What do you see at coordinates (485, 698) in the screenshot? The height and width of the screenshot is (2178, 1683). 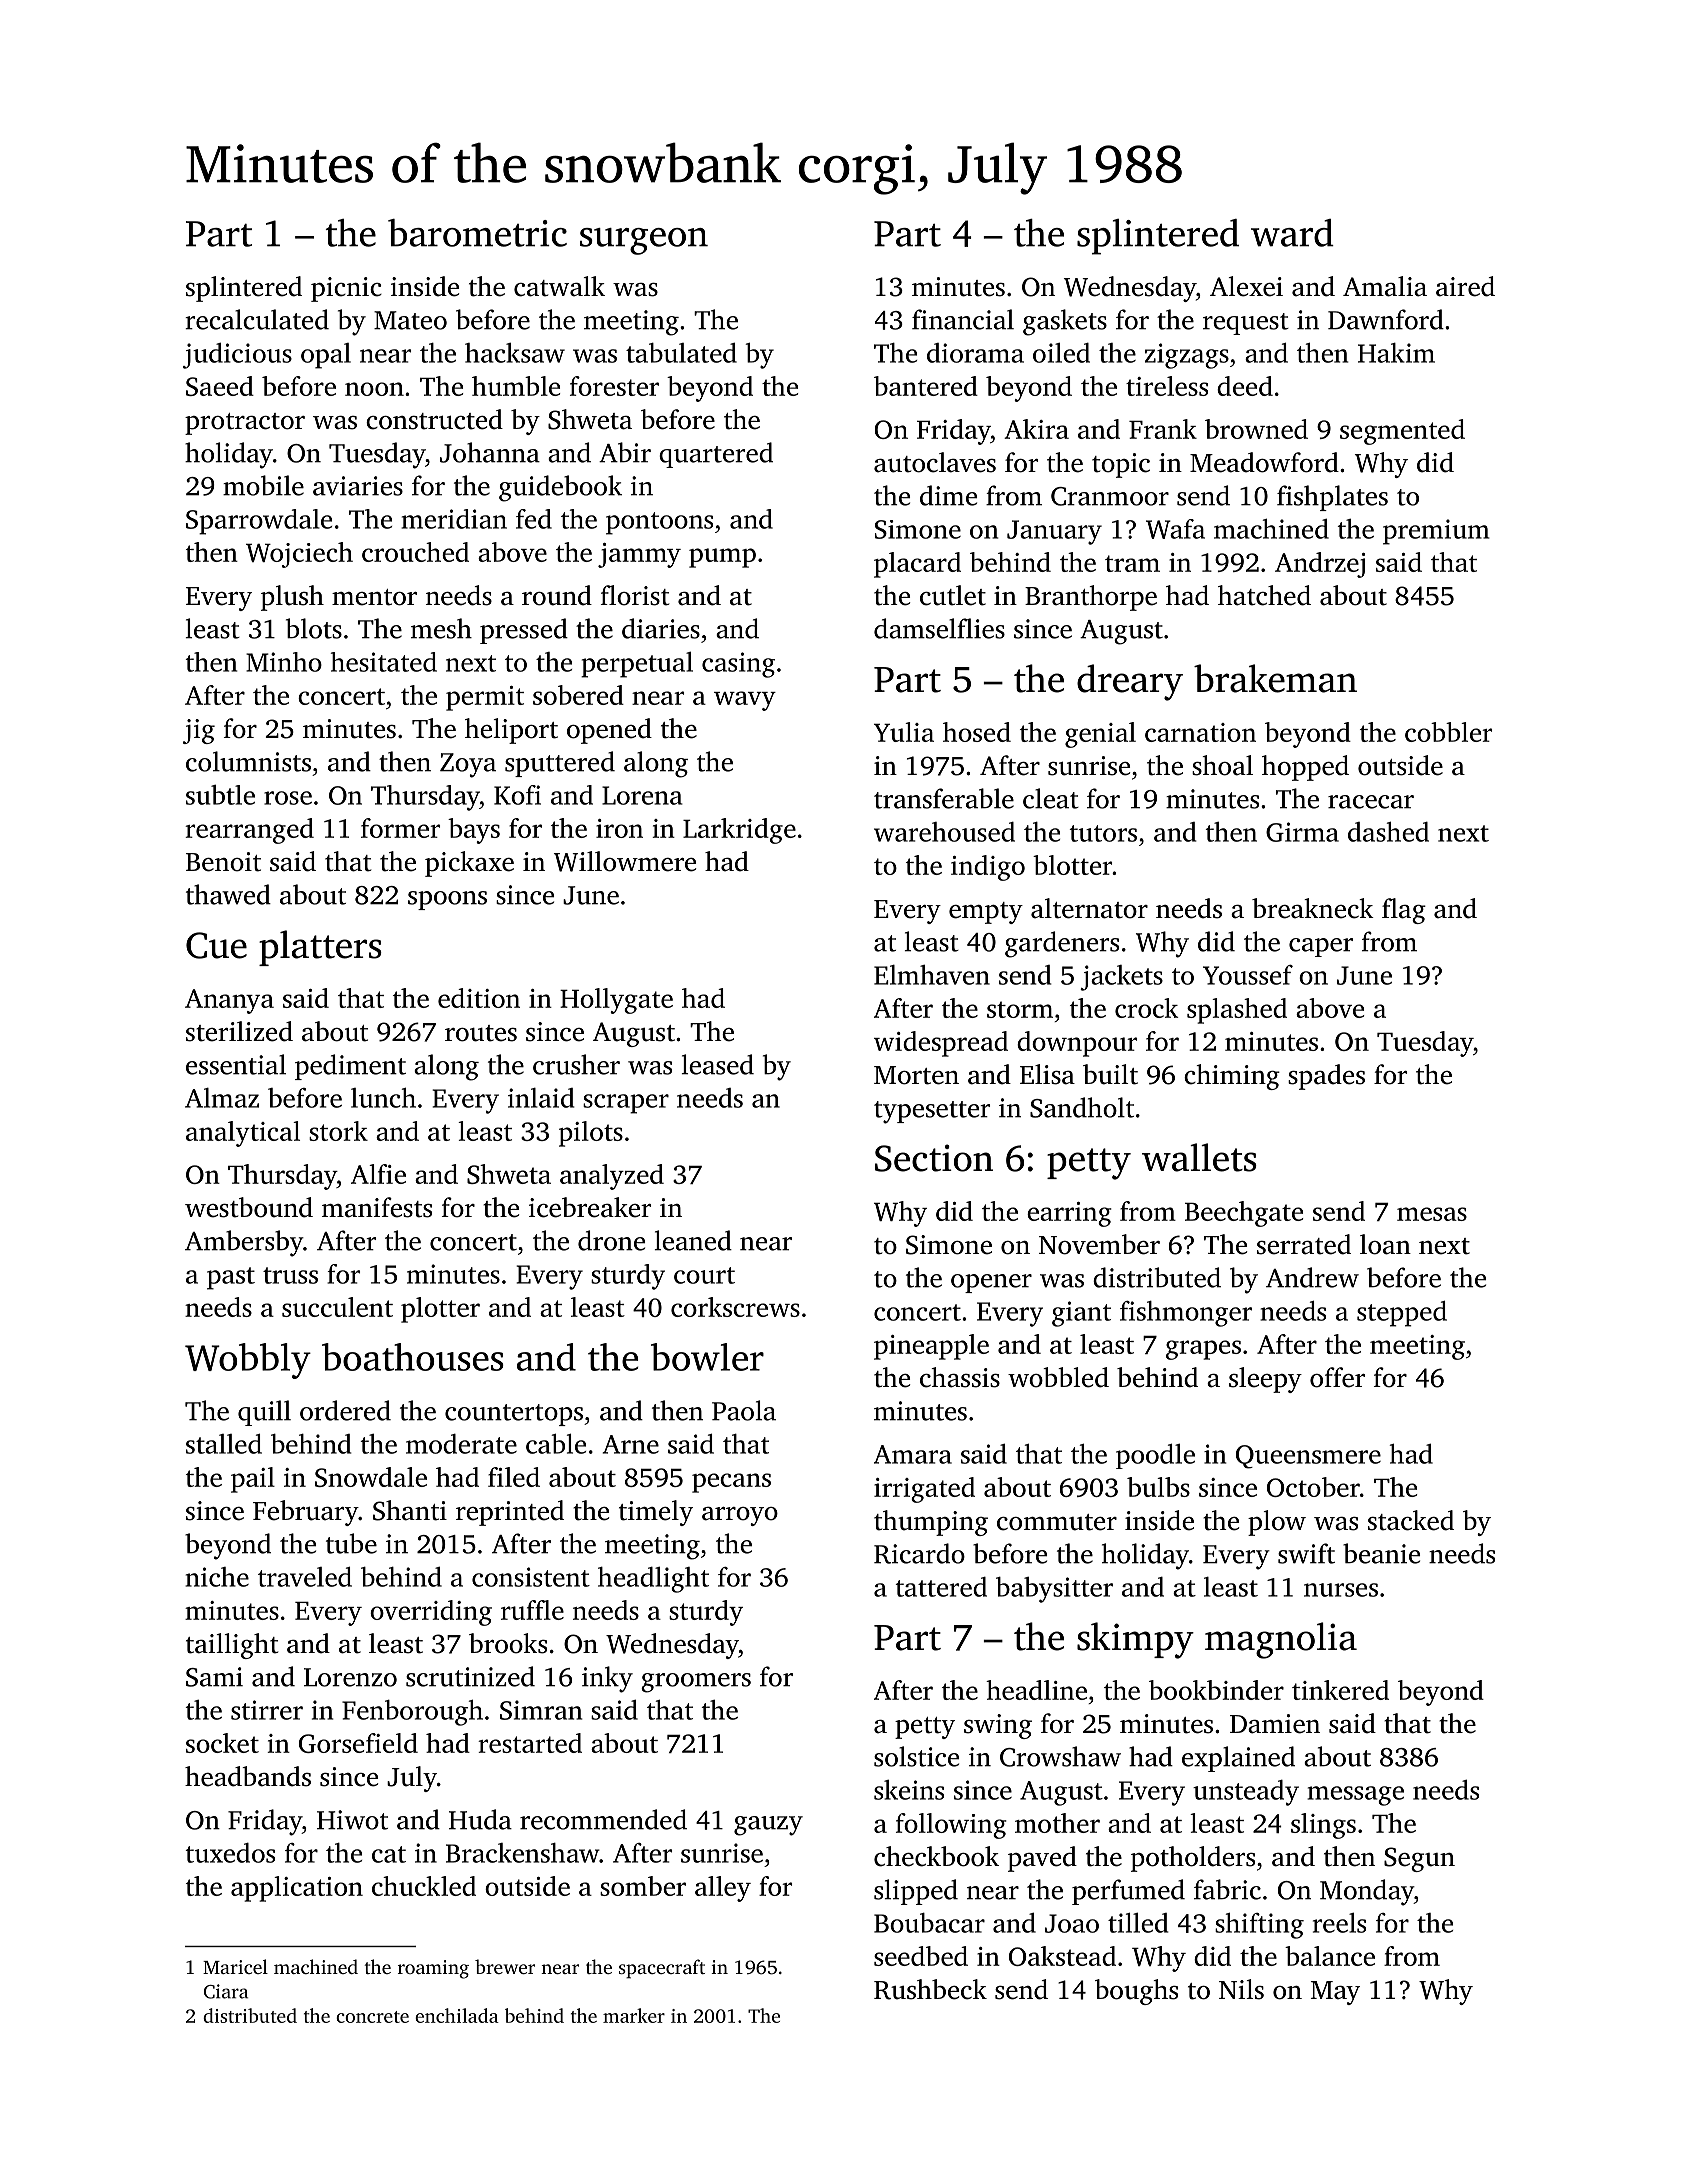 I see `permit` at bounding box center [485, 698].
